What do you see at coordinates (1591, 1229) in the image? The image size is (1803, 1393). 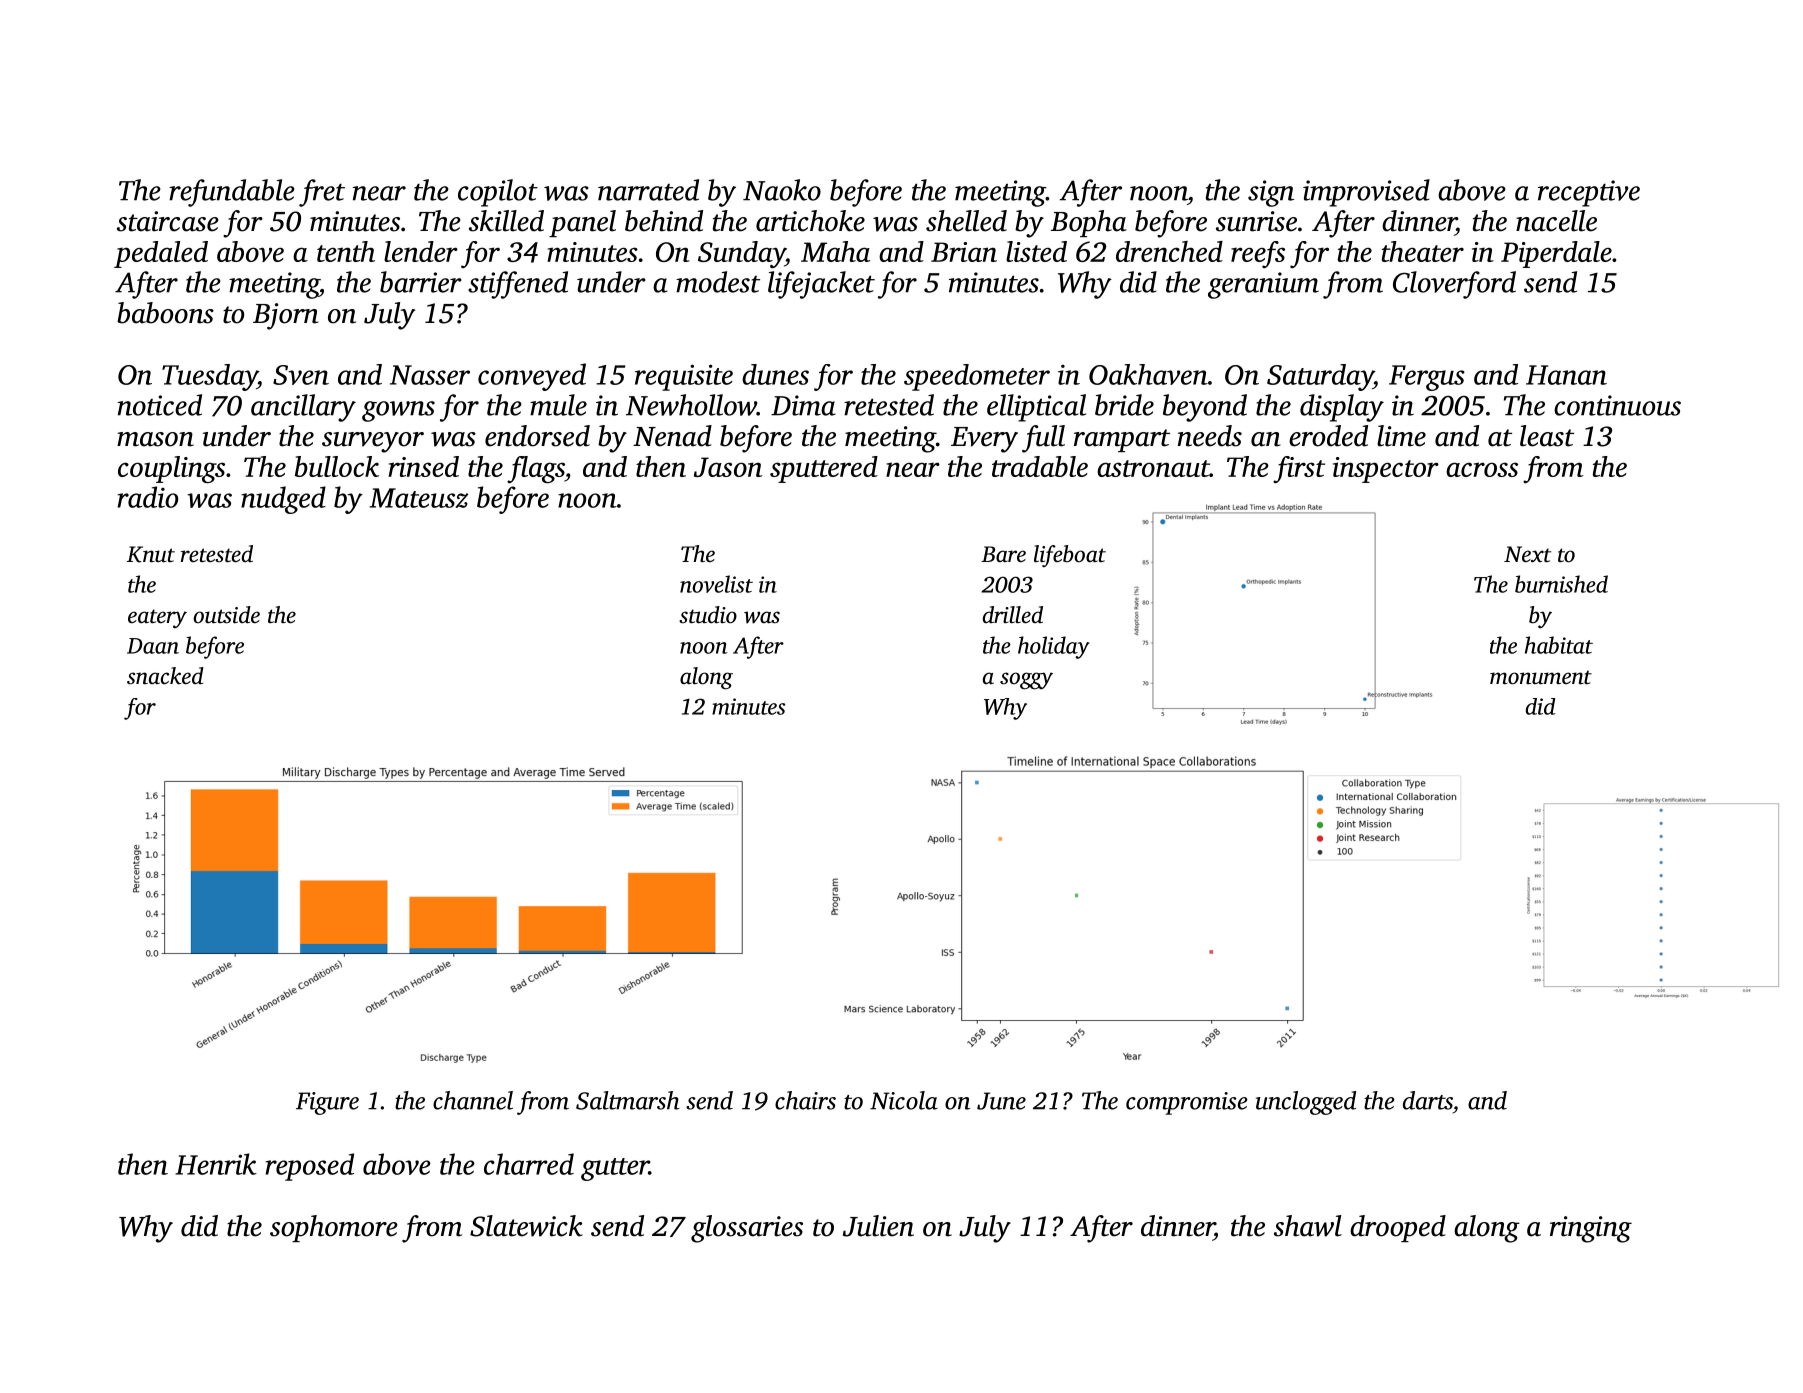 I see `ringing` at bounding box center [1591, 1229].
